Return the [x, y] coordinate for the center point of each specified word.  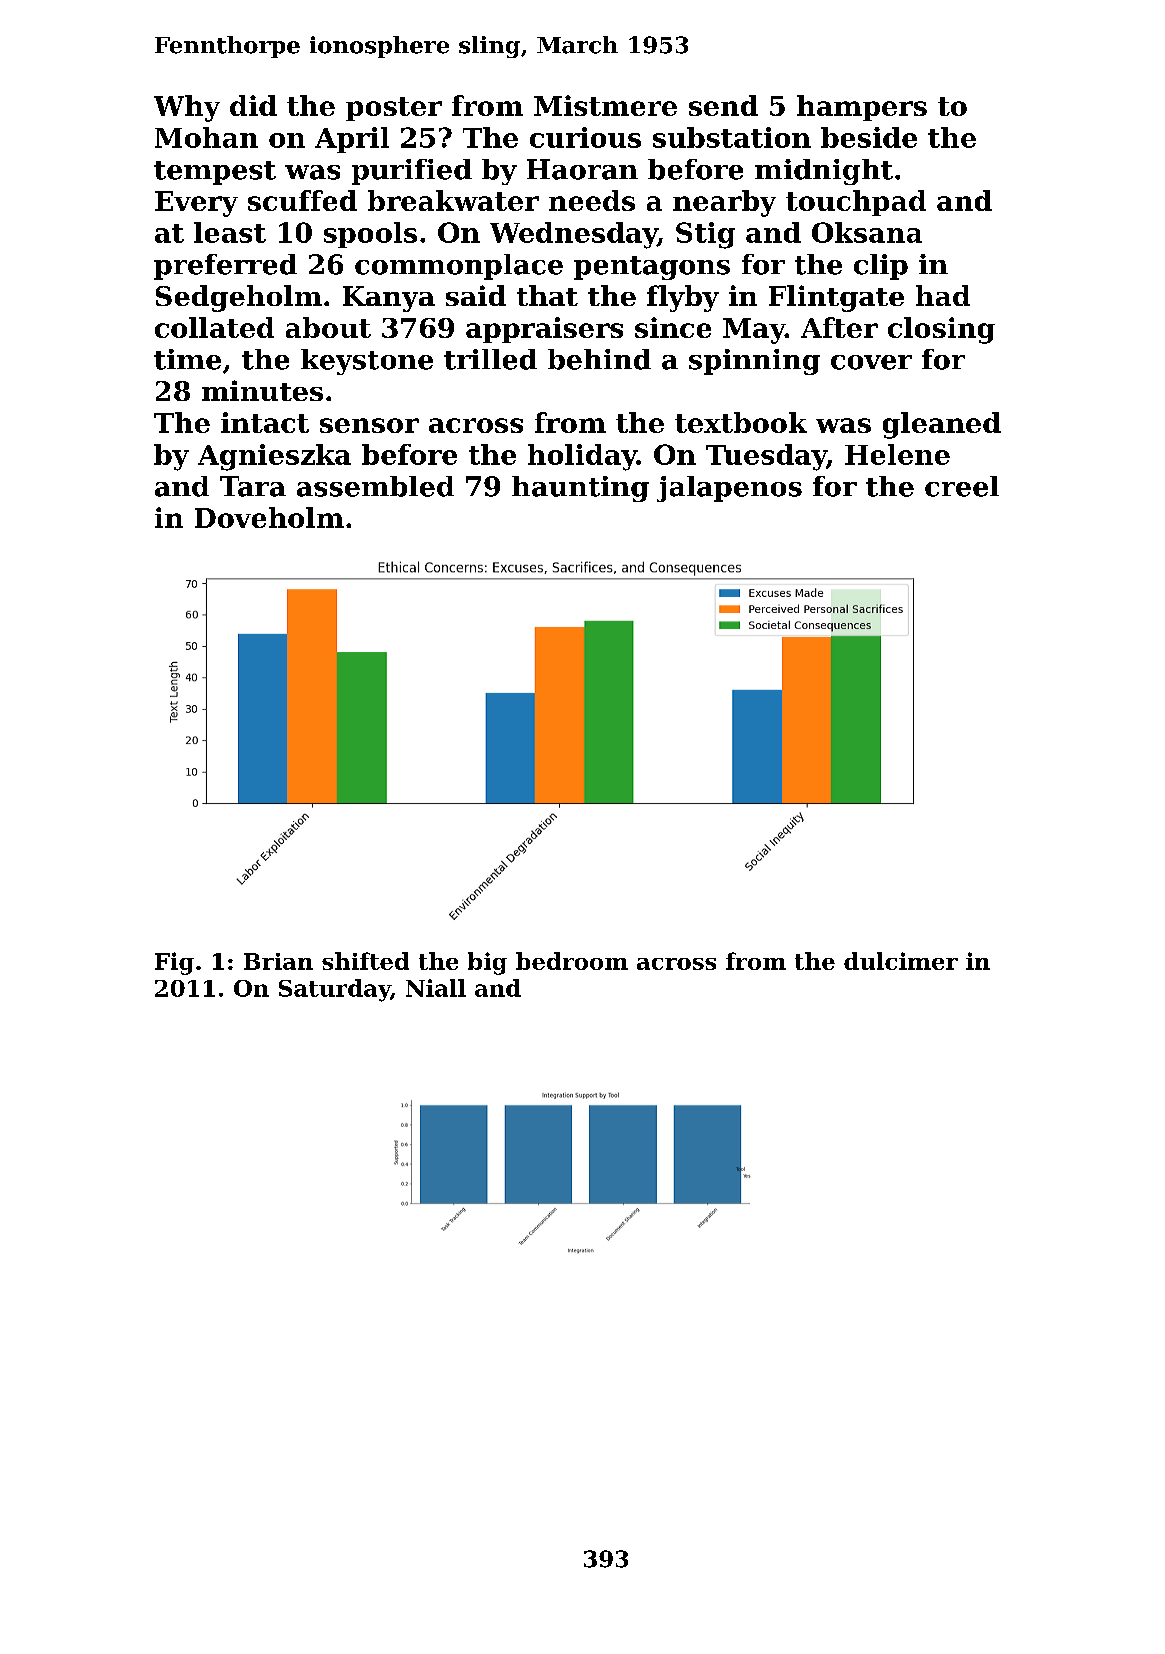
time [187, 359]
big [487, 963]
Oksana [867, 232]
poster [394, 109]
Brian [278, 961]
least [230, 232]
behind [599, 359]
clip [881, 267]
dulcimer [901, 961]
